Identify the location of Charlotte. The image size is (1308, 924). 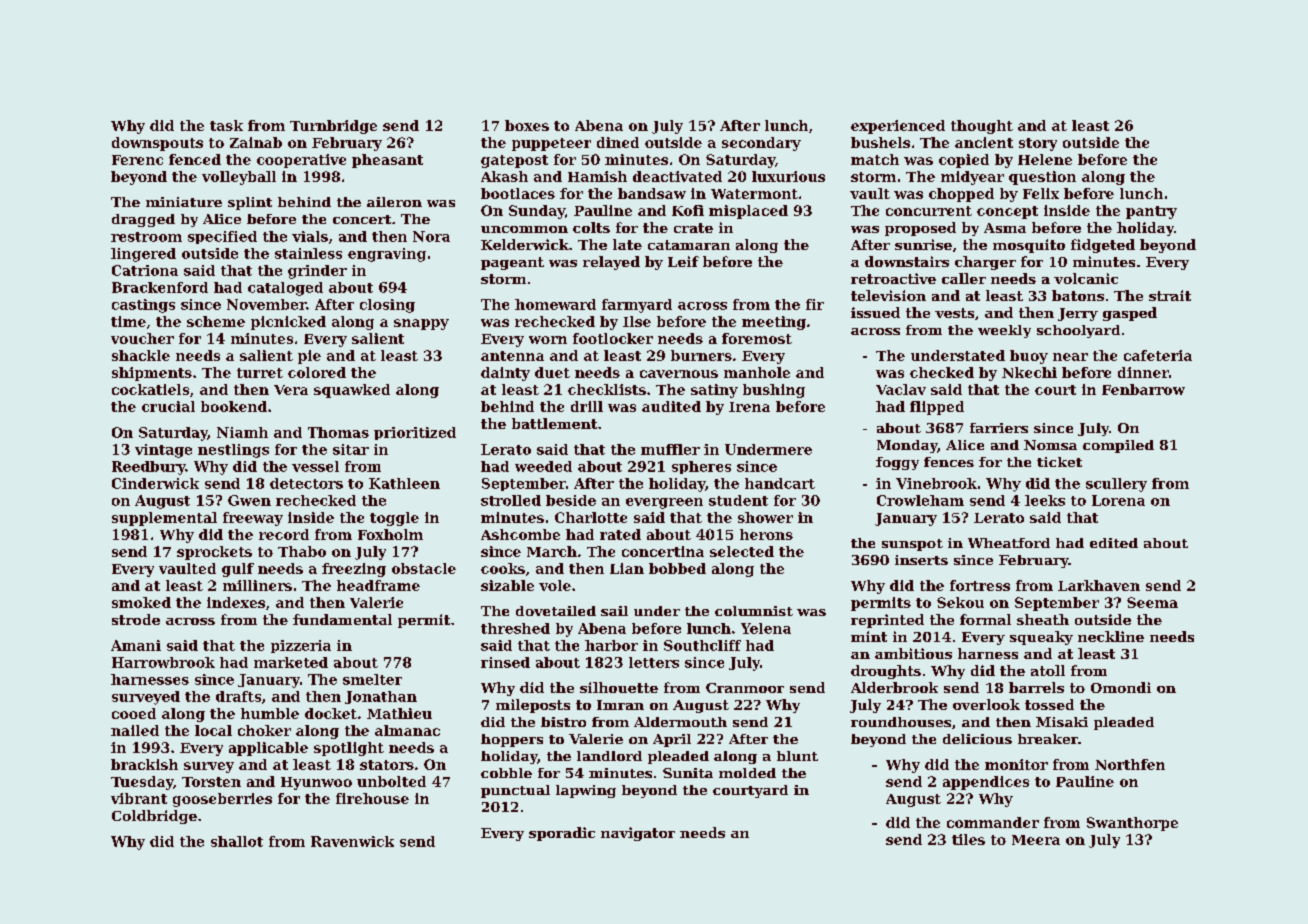
(591, 517).
